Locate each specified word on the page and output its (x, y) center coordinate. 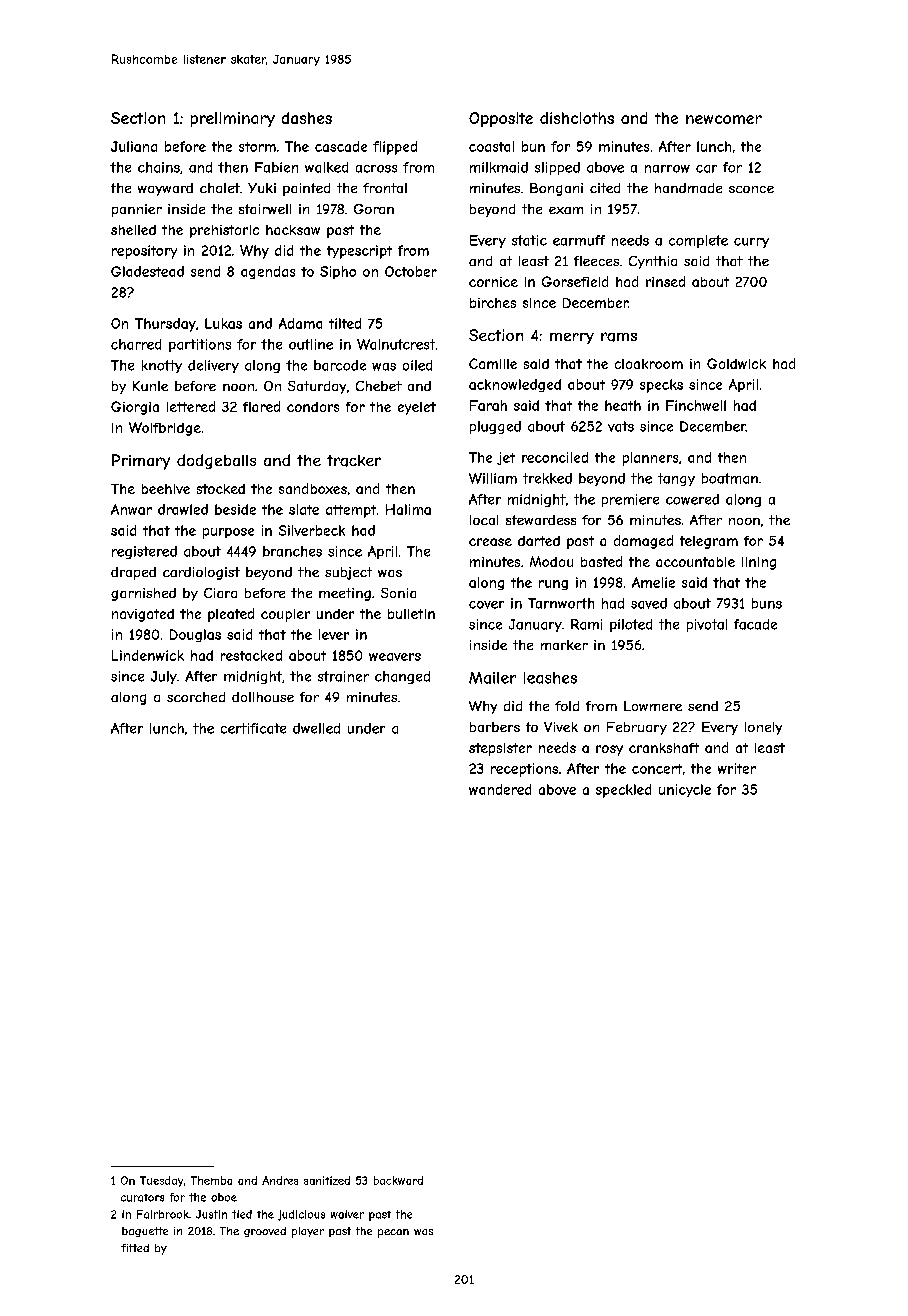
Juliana (134, 146)
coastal (491, 146)
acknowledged (515, 385)
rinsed (665, 281)
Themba (211, 1180)
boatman (730, 478)
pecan (393, 1233)
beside (235, 509)
